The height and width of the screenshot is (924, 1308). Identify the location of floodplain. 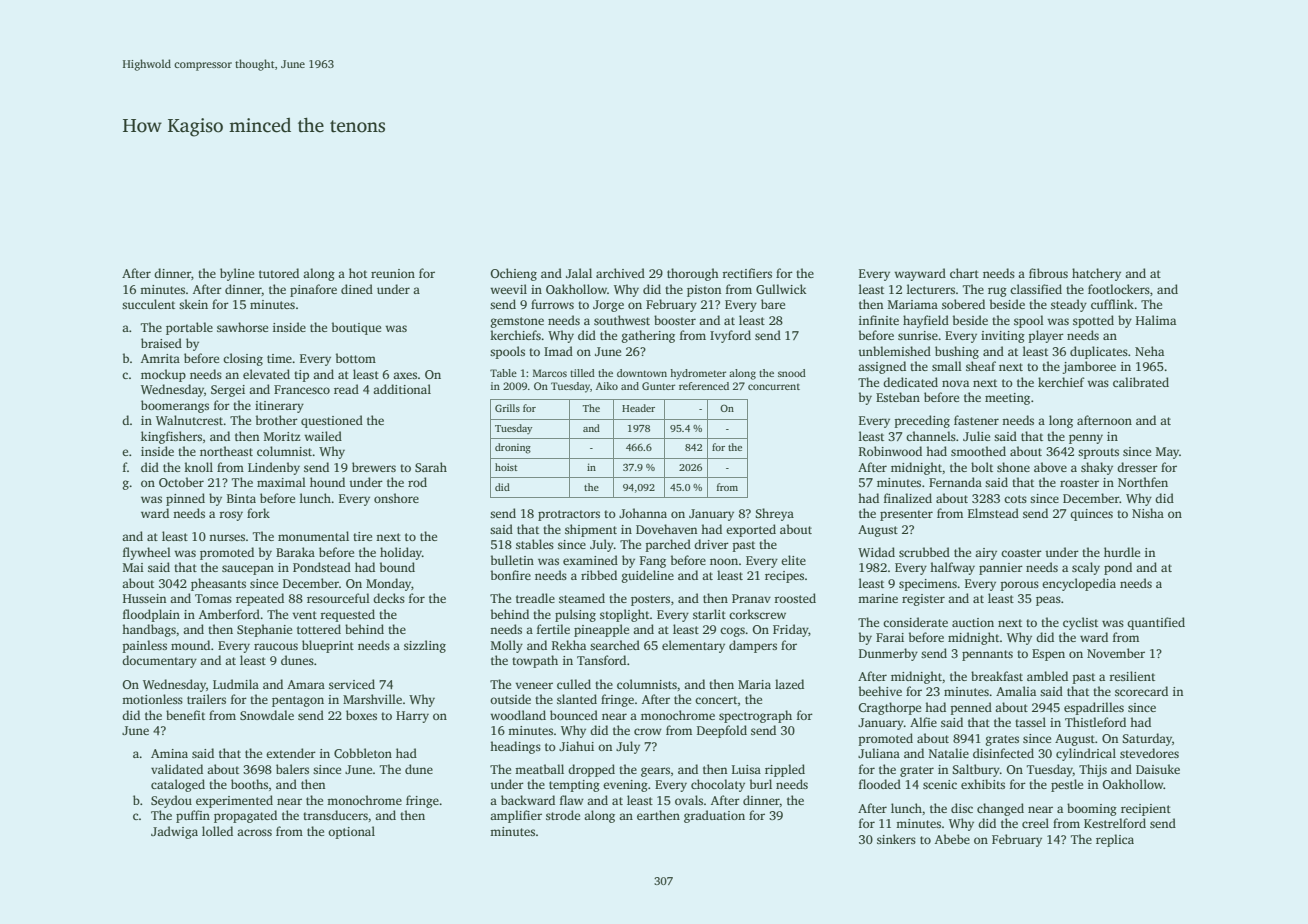
(151, 615).
